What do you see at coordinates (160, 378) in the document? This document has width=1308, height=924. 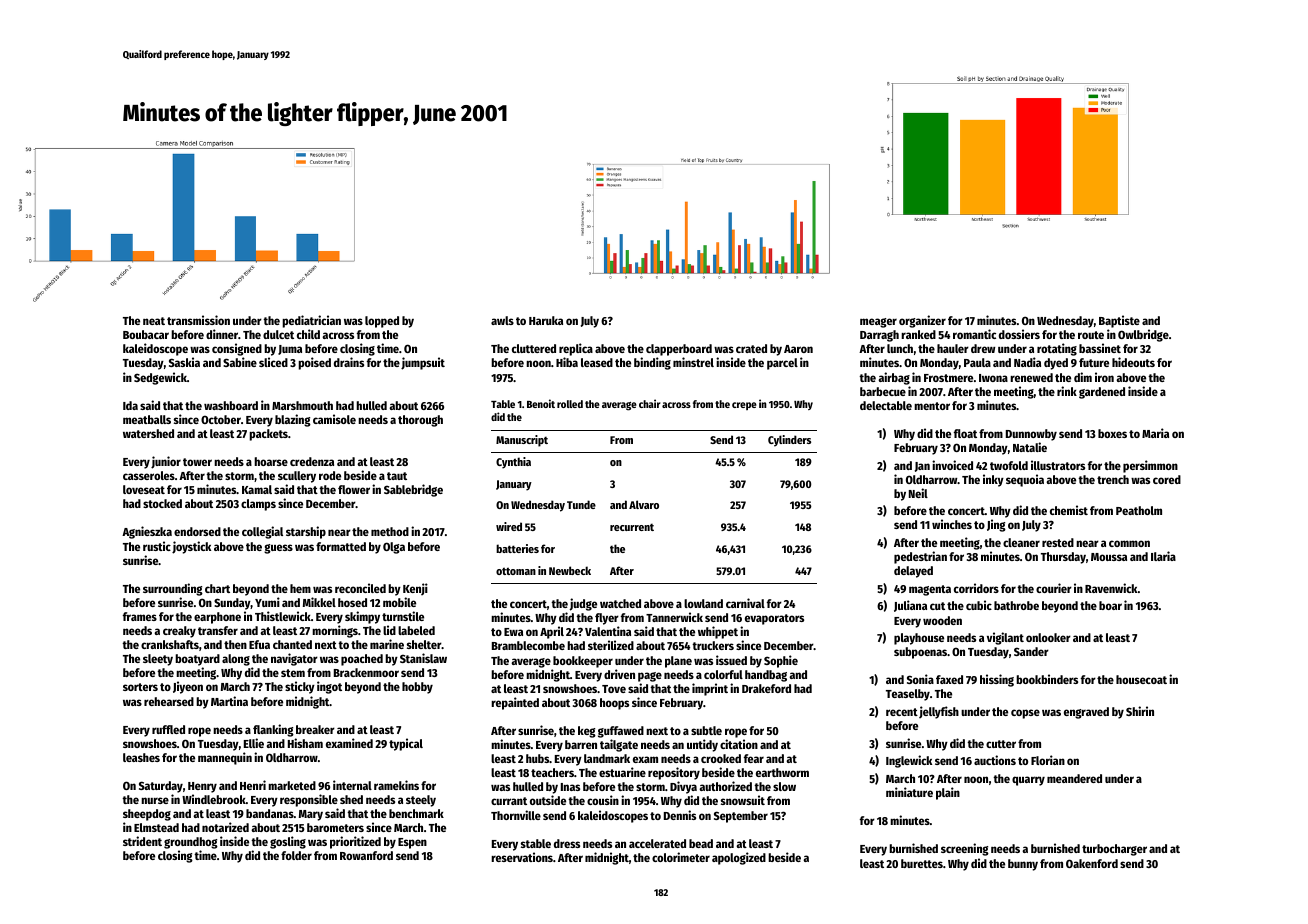 I see `Sedgewick` at bounding box center [160, 378].
